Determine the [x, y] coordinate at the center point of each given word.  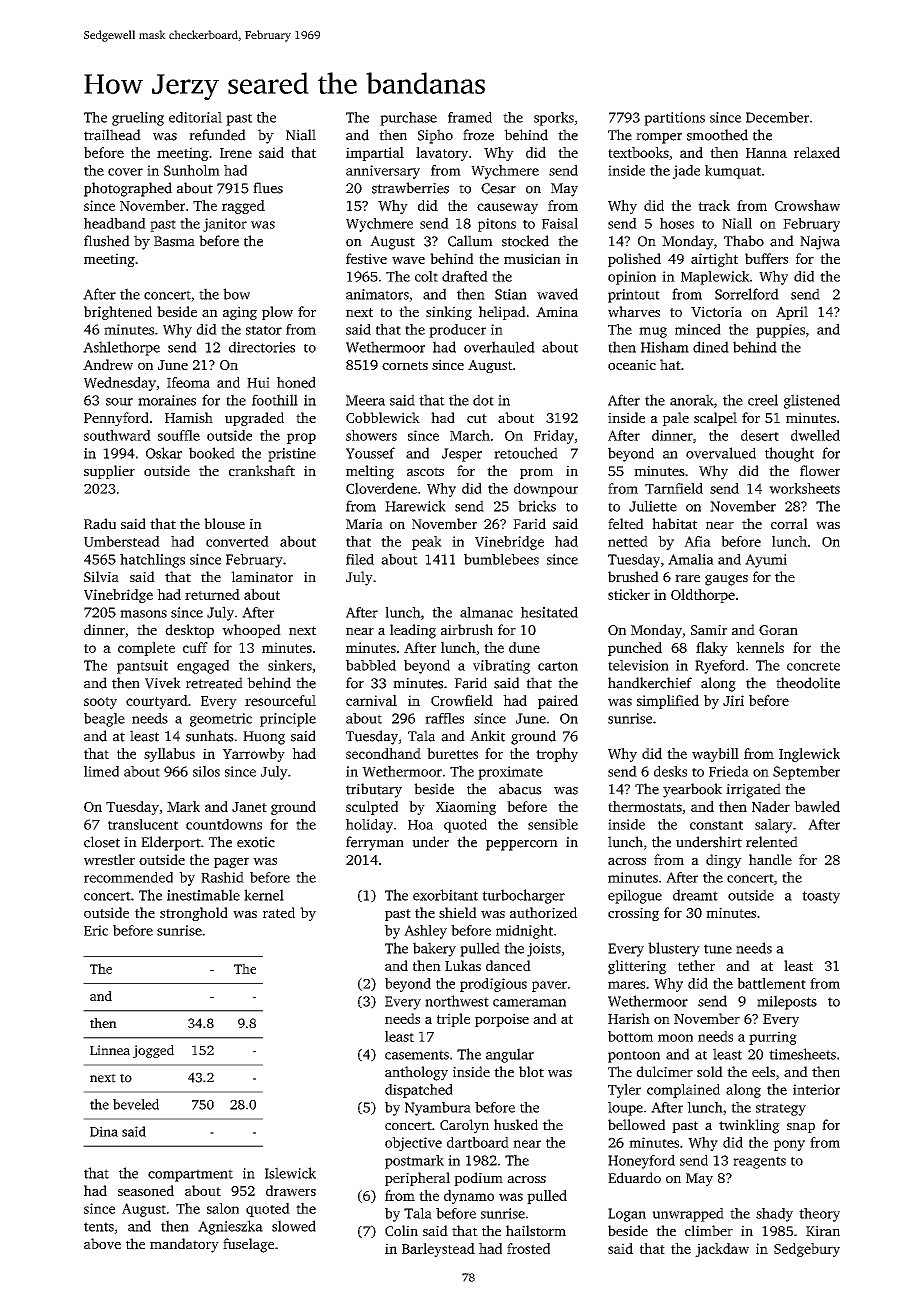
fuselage [248, 1245]
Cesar [498, 188]
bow [236, 294]
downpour [546, 490]
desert [760, 435]
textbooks [638, 152]
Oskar [164, 453]
